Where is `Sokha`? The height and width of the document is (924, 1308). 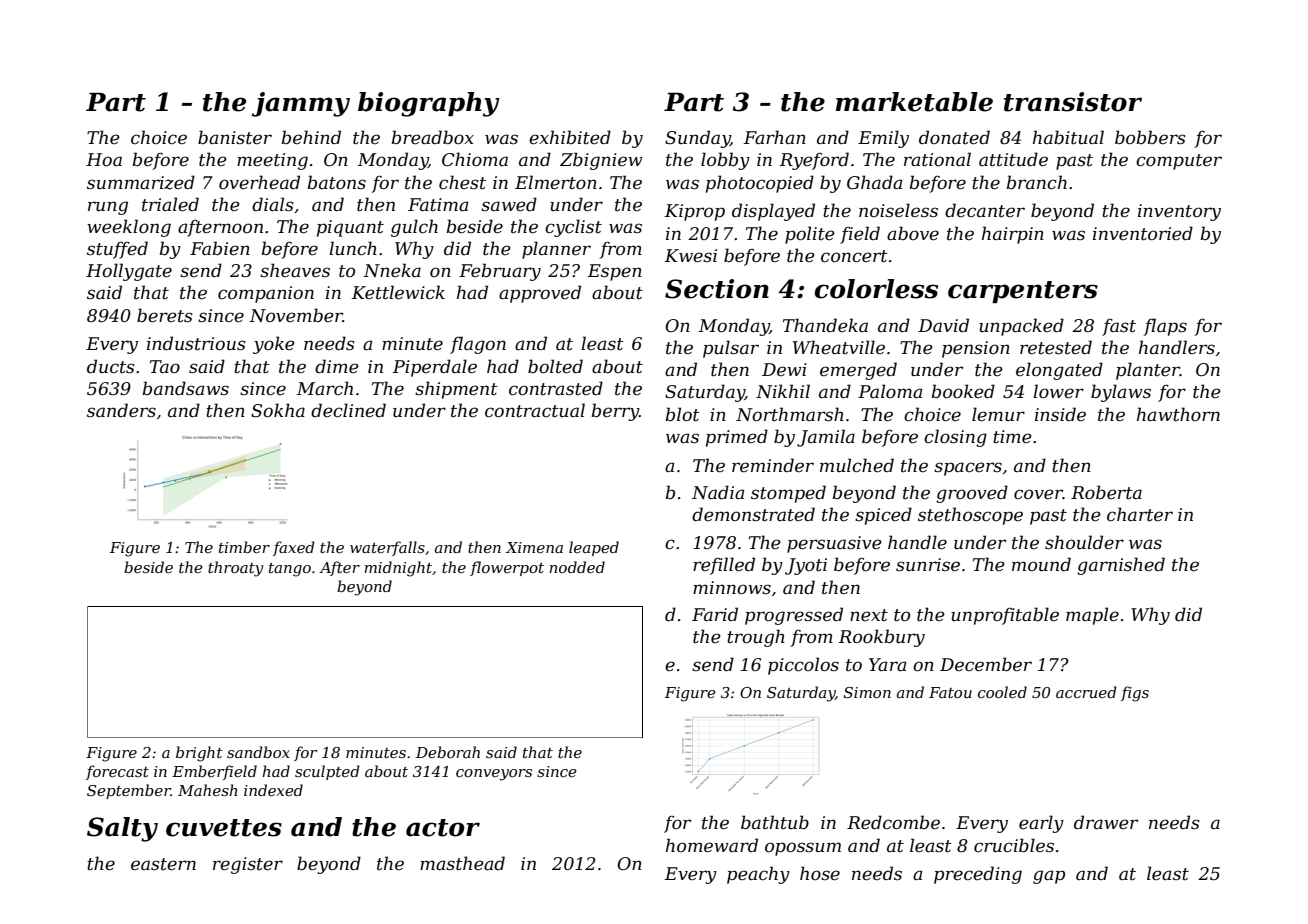 Sokha is located at coordinates (278, 410).
